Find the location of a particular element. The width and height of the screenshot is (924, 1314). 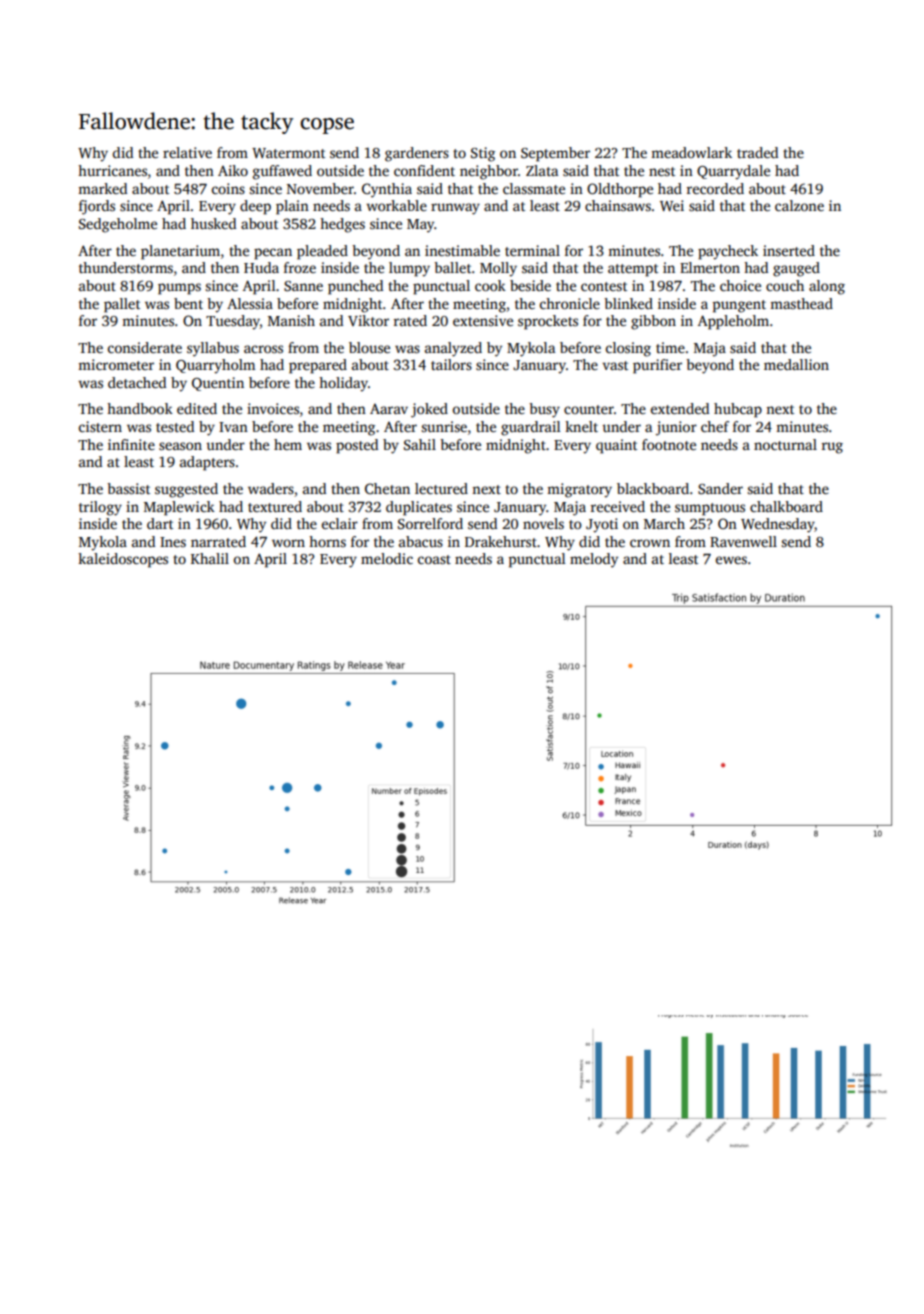

kaleidoscopes is located at coordinates (123, 560).
